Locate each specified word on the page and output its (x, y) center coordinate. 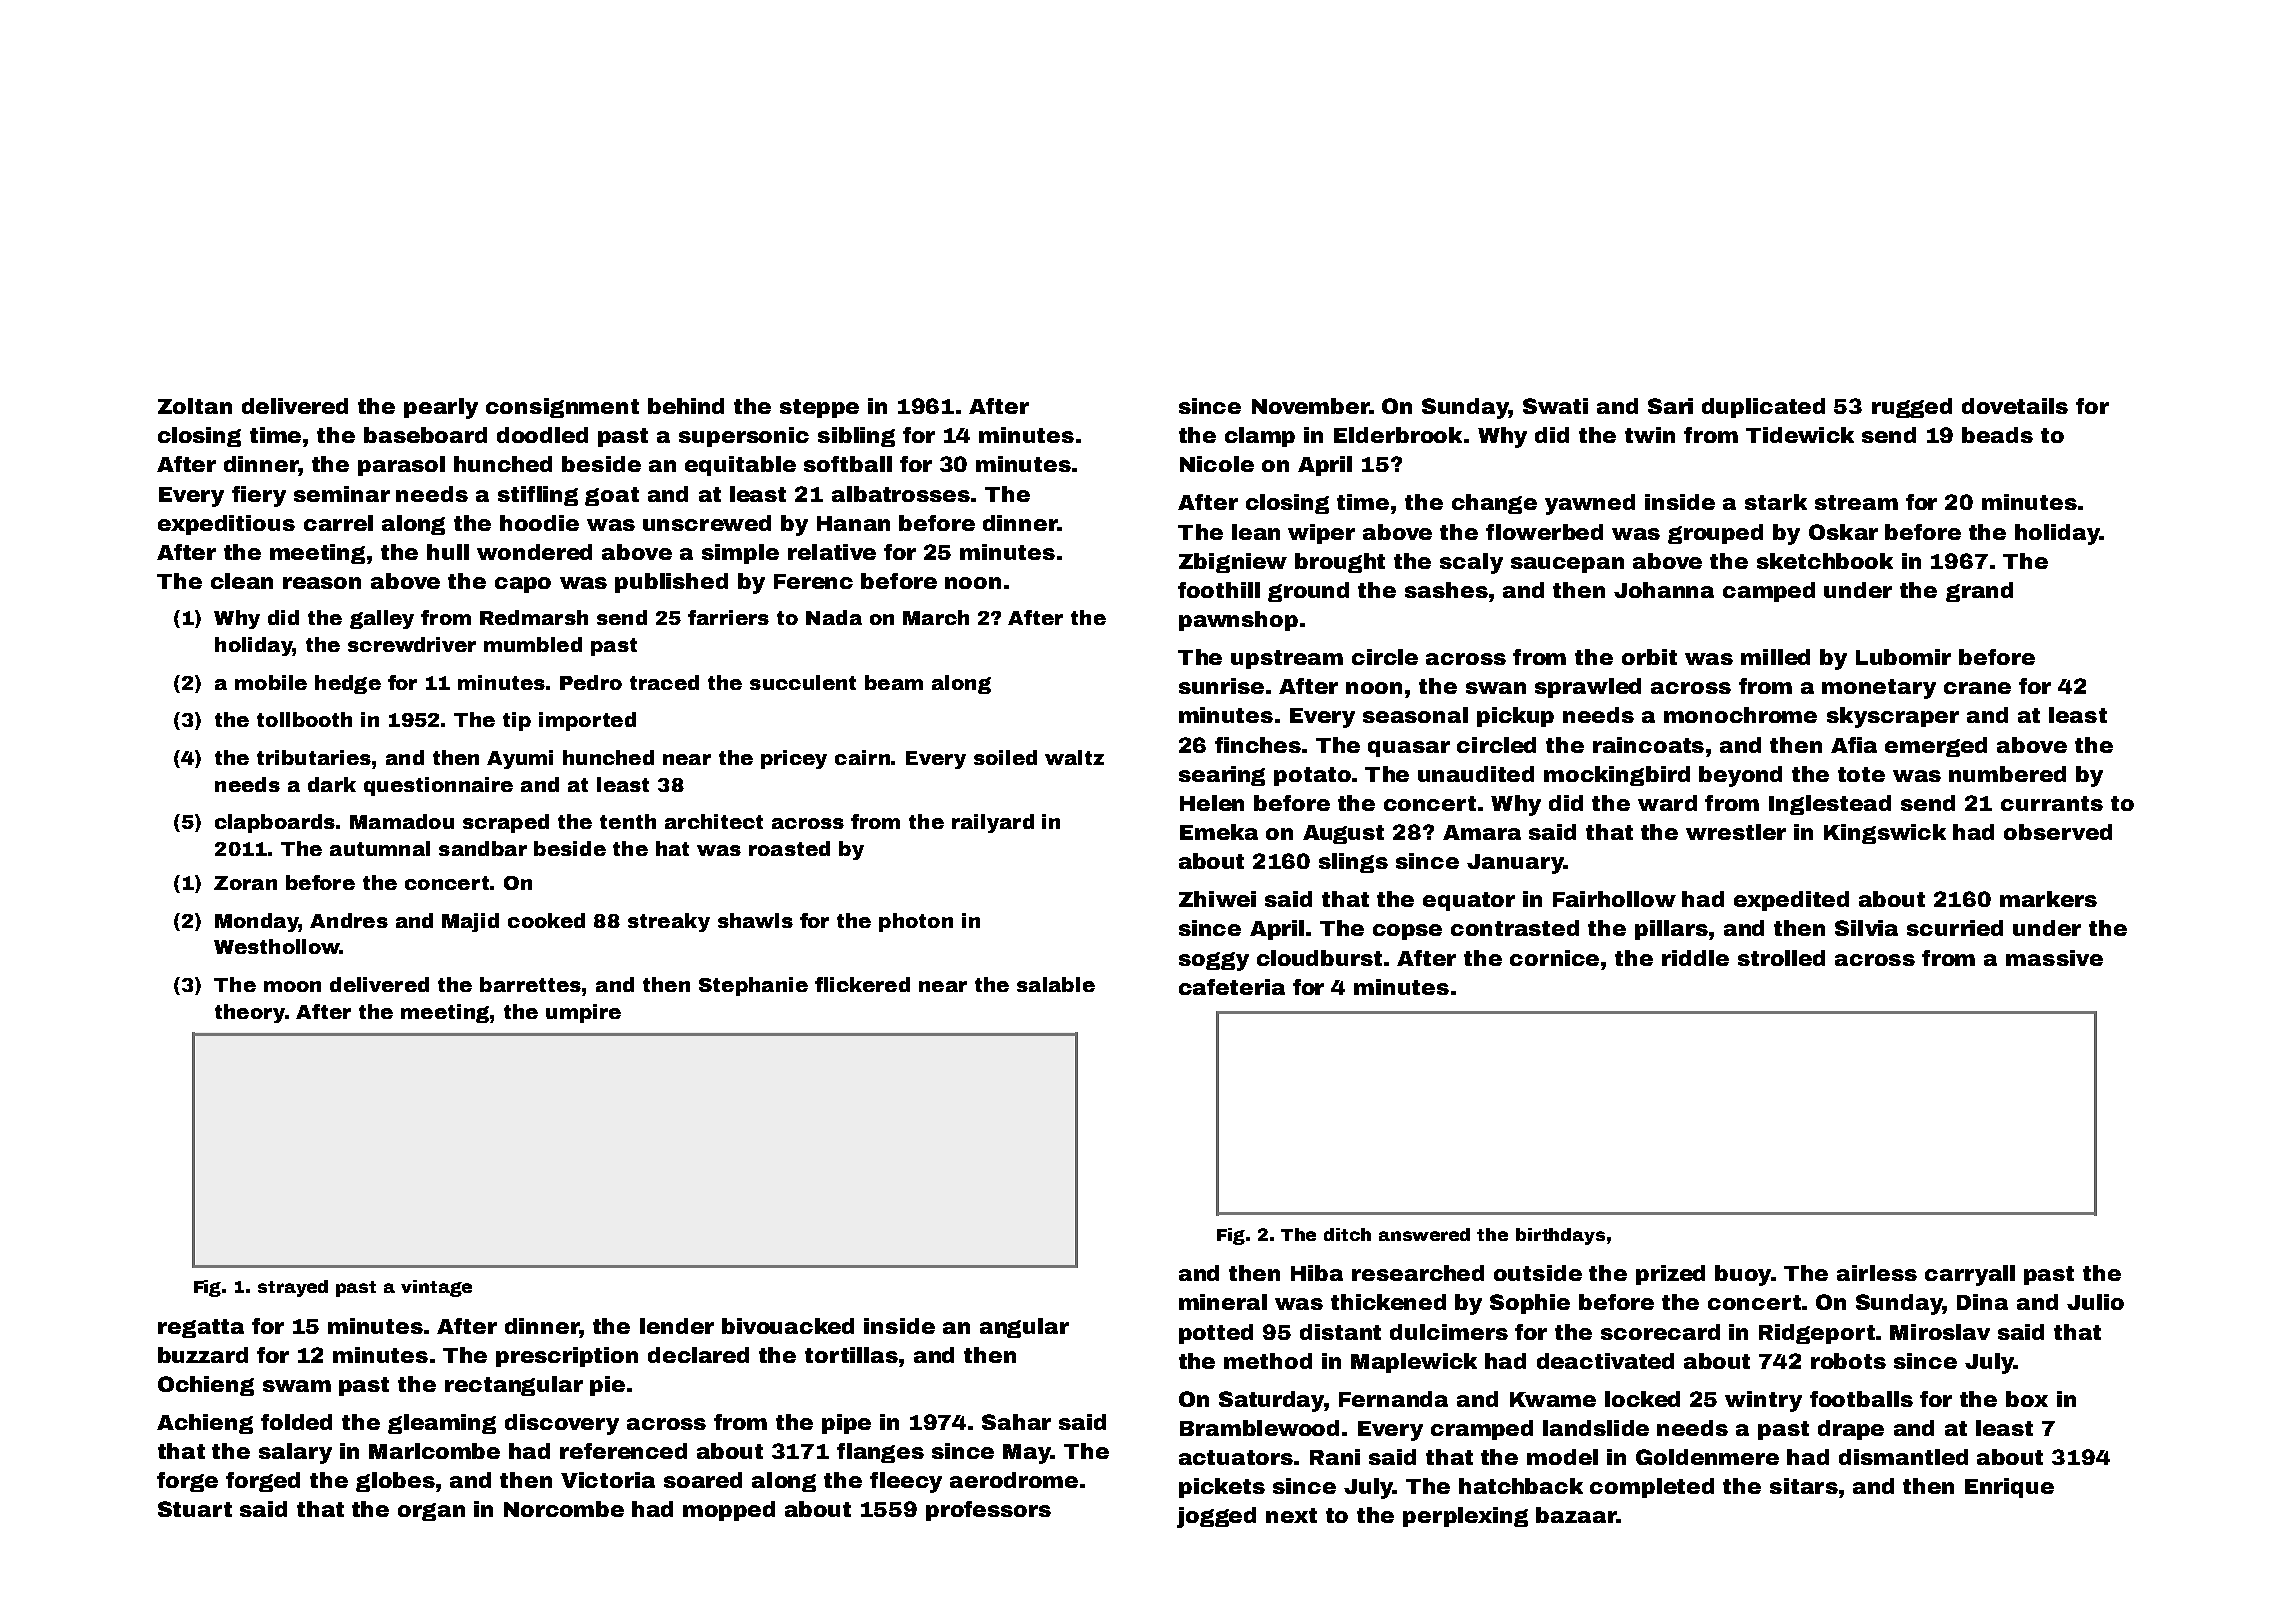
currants (2052, 803)
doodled (542, 435)
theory (250, 1013)
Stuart (195, 1509)
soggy (1214, 961)
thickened (1388, 1302)
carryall (1970, 1275)
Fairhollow (1614, 899)
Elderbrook (1398, 435)
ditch (1347, 1234)
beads (1997, 435)
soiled (1005, 757)
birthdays (1560, 1236)
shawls (755, 920)
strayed (293, 1288)
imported (587, 721)
